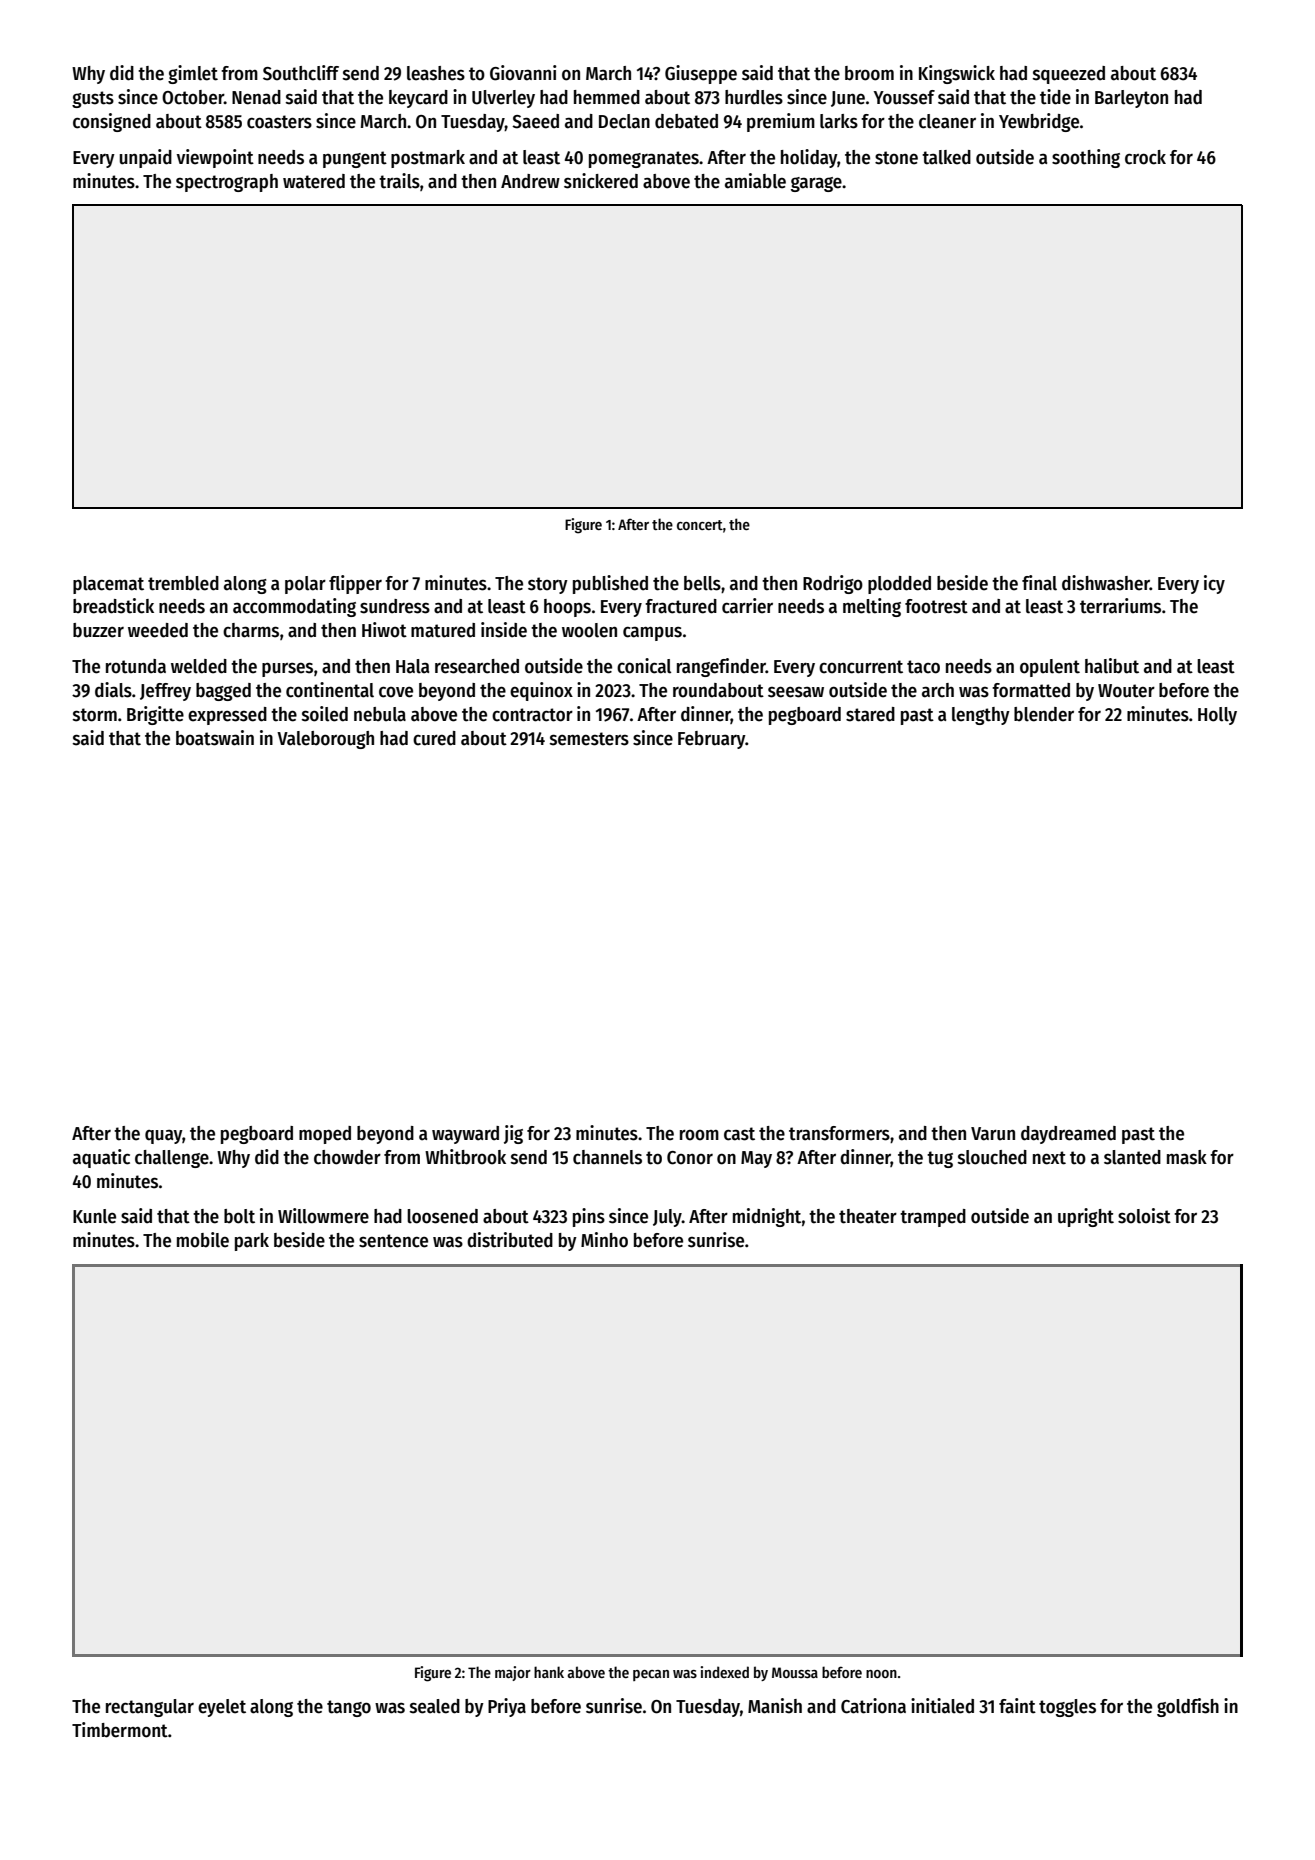  Describe the element at coordinates (399, 181) in the screenshot. I see `trails` at that location.
